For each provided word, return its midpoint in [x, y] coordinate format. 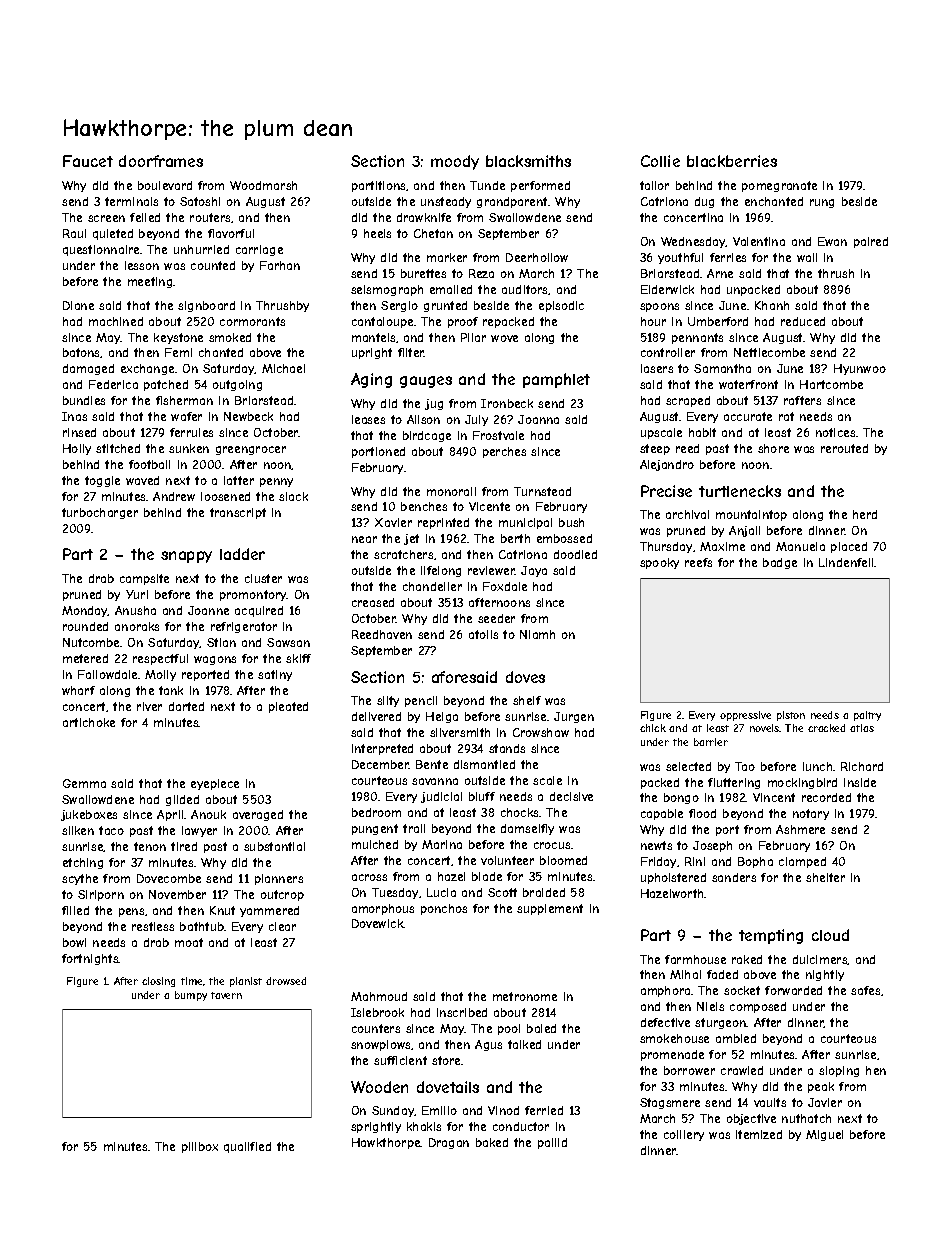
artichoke [89, 722]
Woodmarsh [263, 185]
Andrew [174, 496]
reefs [698, 562]
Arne [720, 273]
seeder [496, 618]
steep [655, 449]
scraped [688, 401]
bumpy [191, 996]
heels [377, 233]
